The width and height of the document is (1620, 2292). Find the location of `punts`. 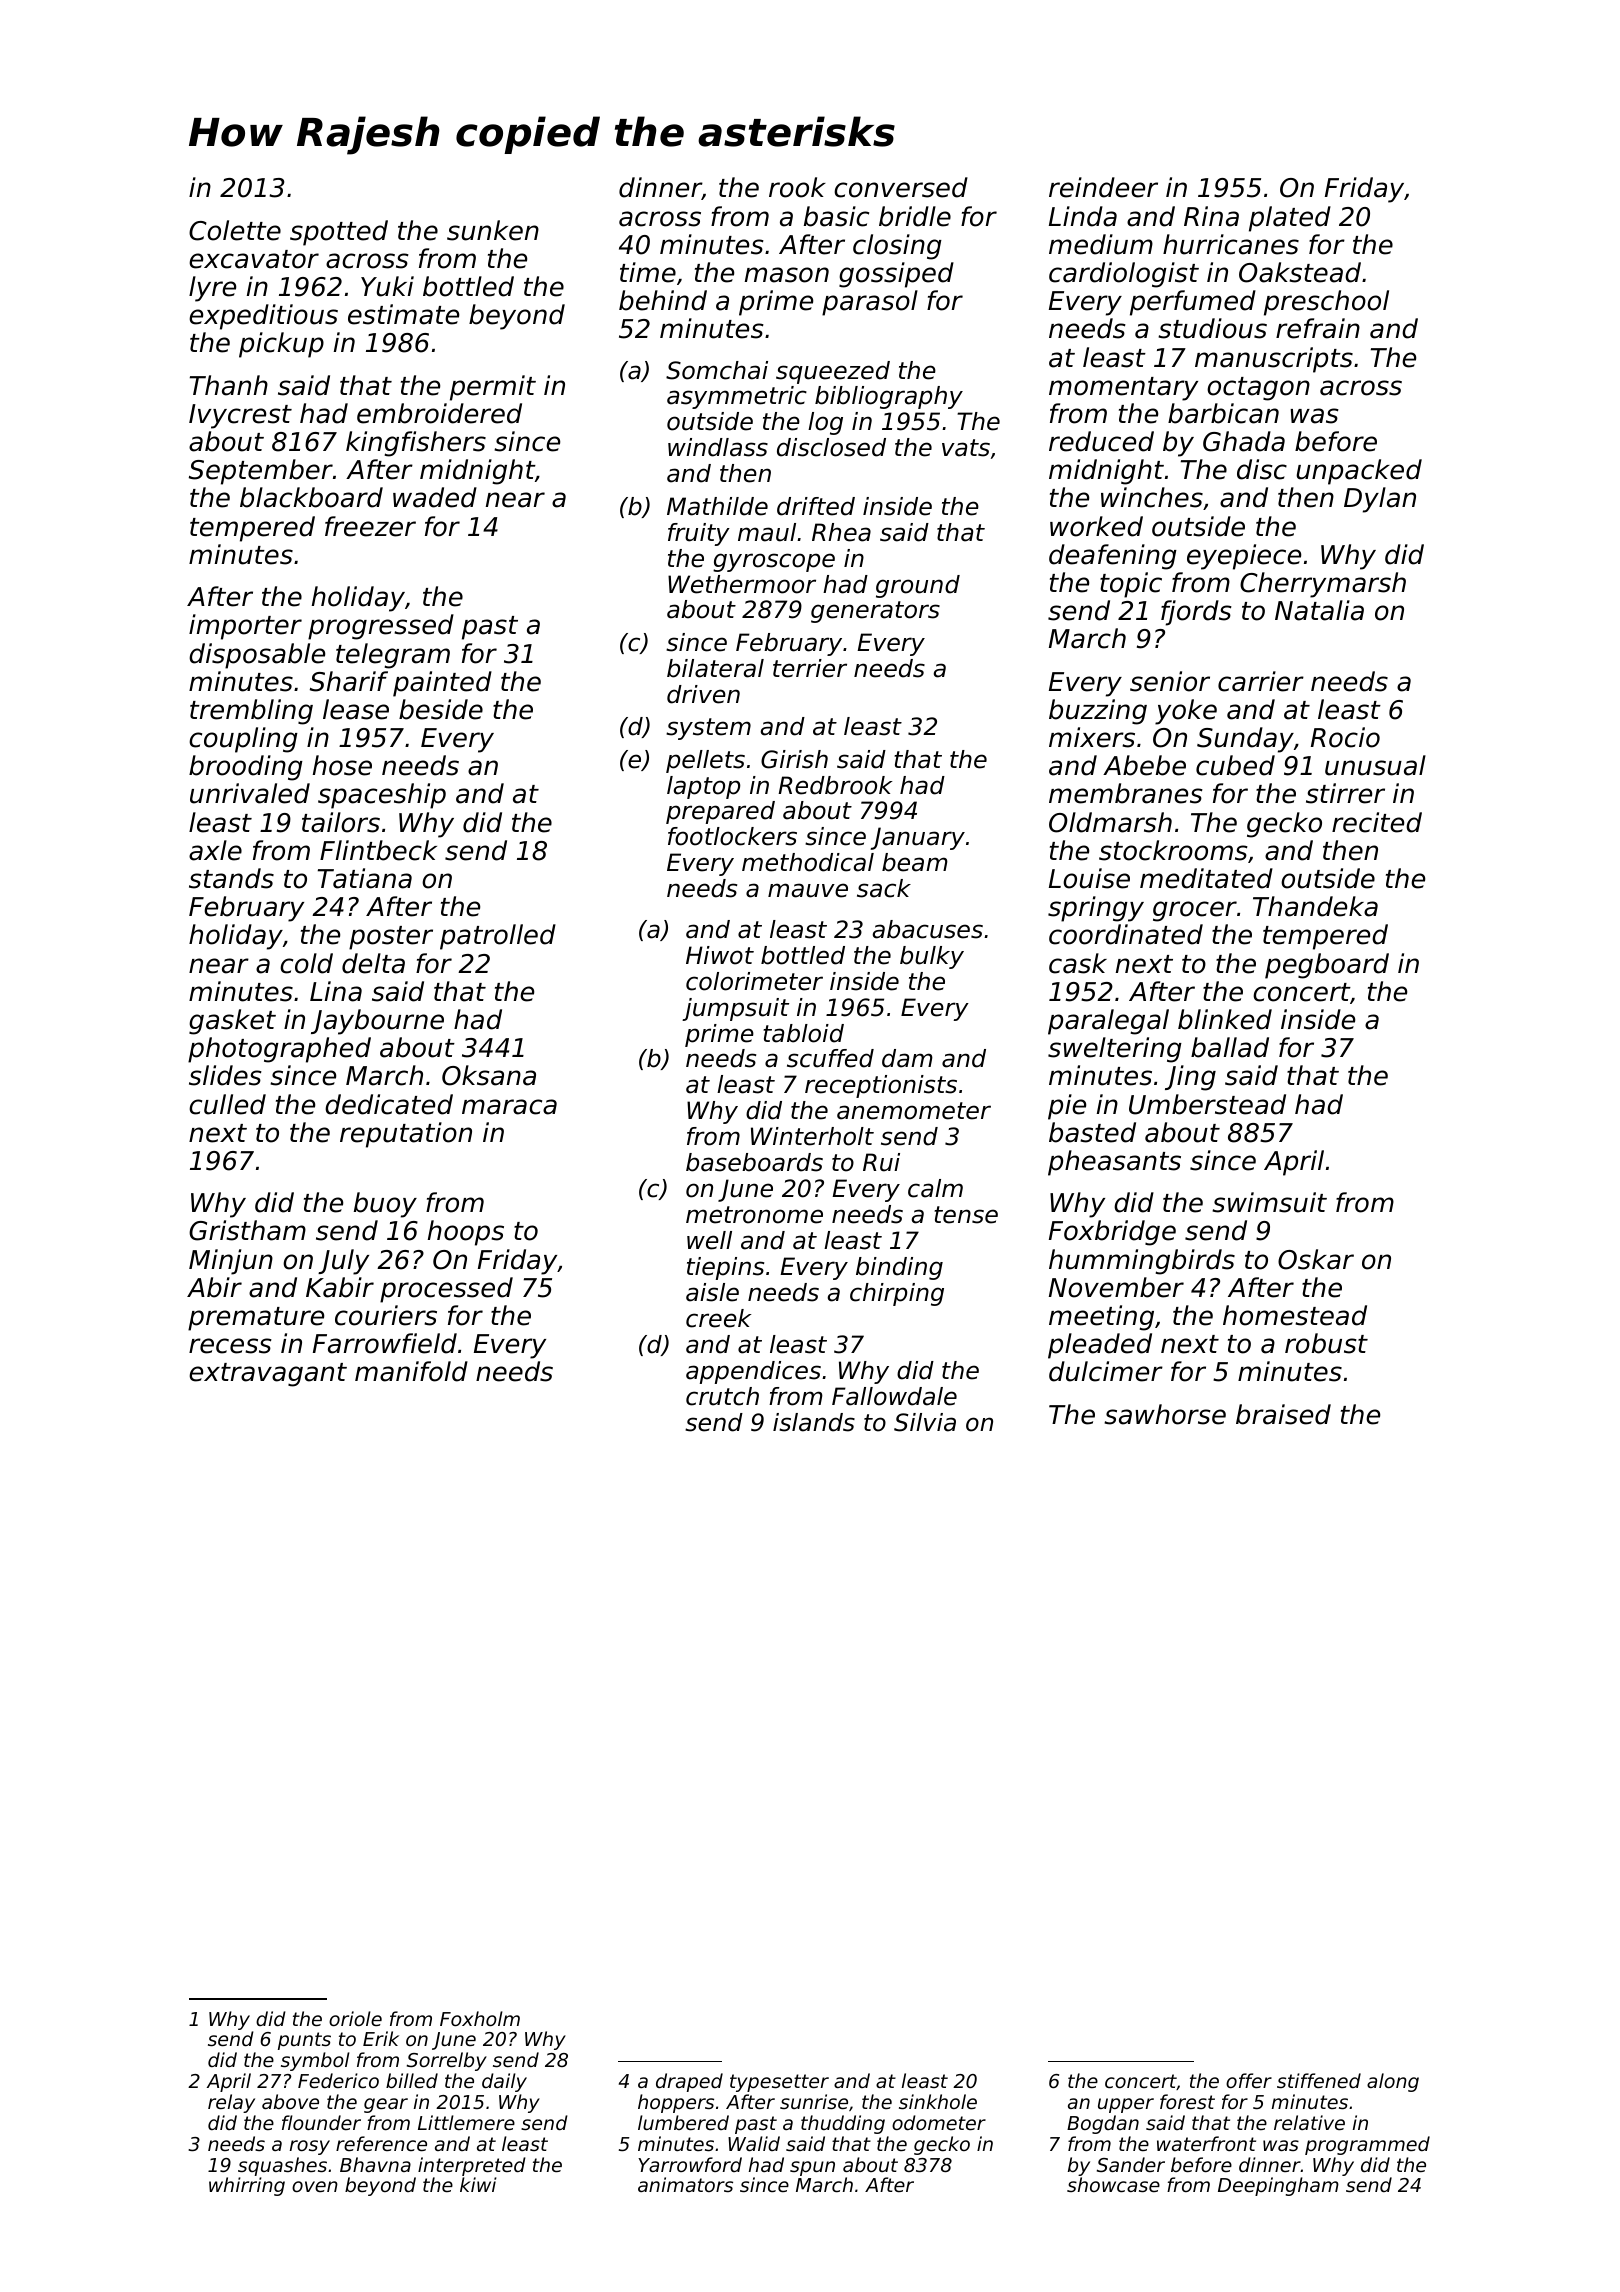

punts is located at coordinates (304, 2041).
